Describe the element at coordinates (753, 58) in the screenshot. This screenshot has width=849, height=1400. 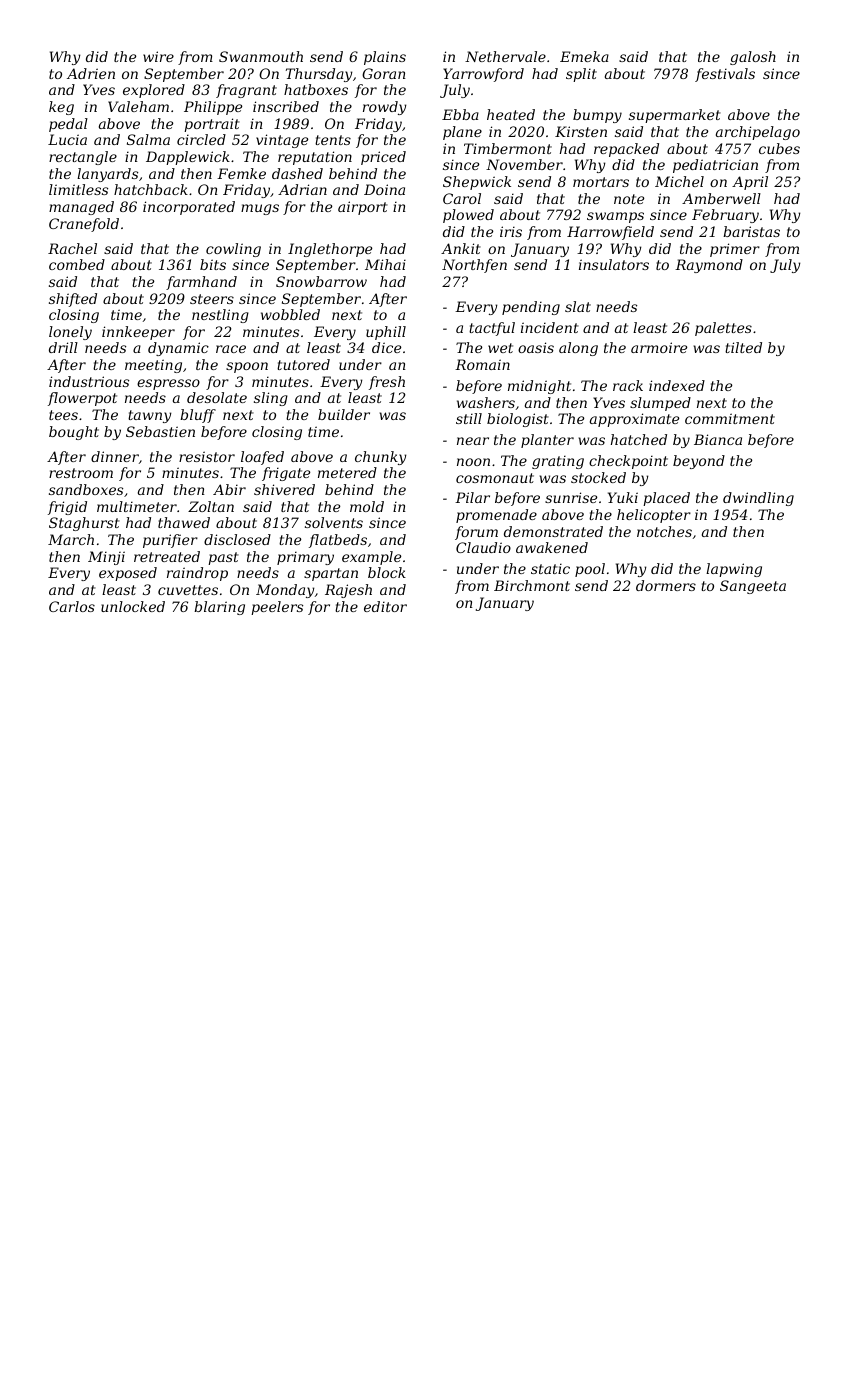
I see `galosh` at that location.
